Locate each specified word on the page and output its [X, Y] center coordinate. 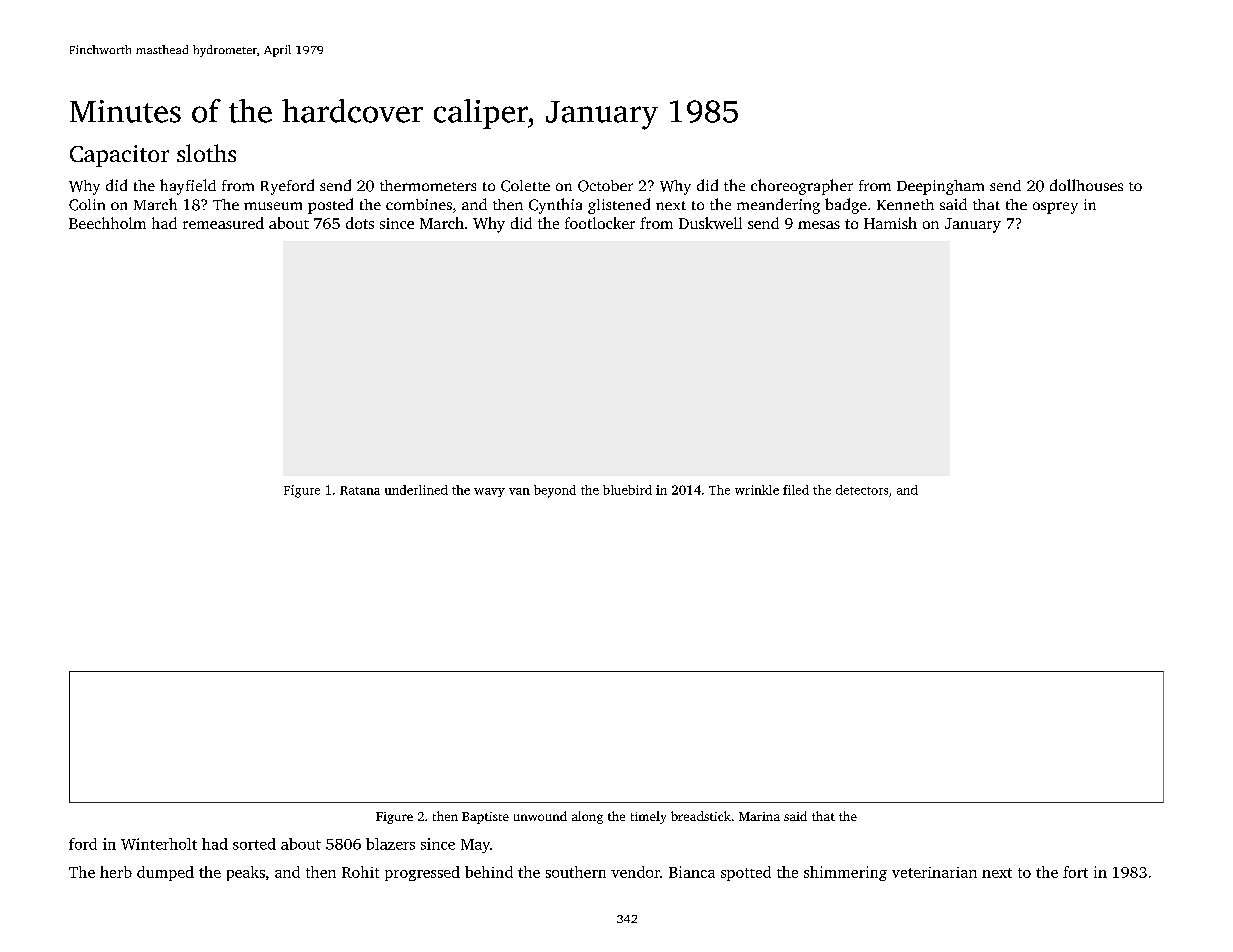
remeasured [223, 223]
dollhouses [1086, 185]
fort [1075, 872]
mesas [819, 225]
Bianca [692, 872]
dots [360, 223]
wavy [489, 492]
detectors [862, 490]
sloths [206, 153]
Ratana [360, 490]
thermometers [428, 185]
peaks [246, 873]
